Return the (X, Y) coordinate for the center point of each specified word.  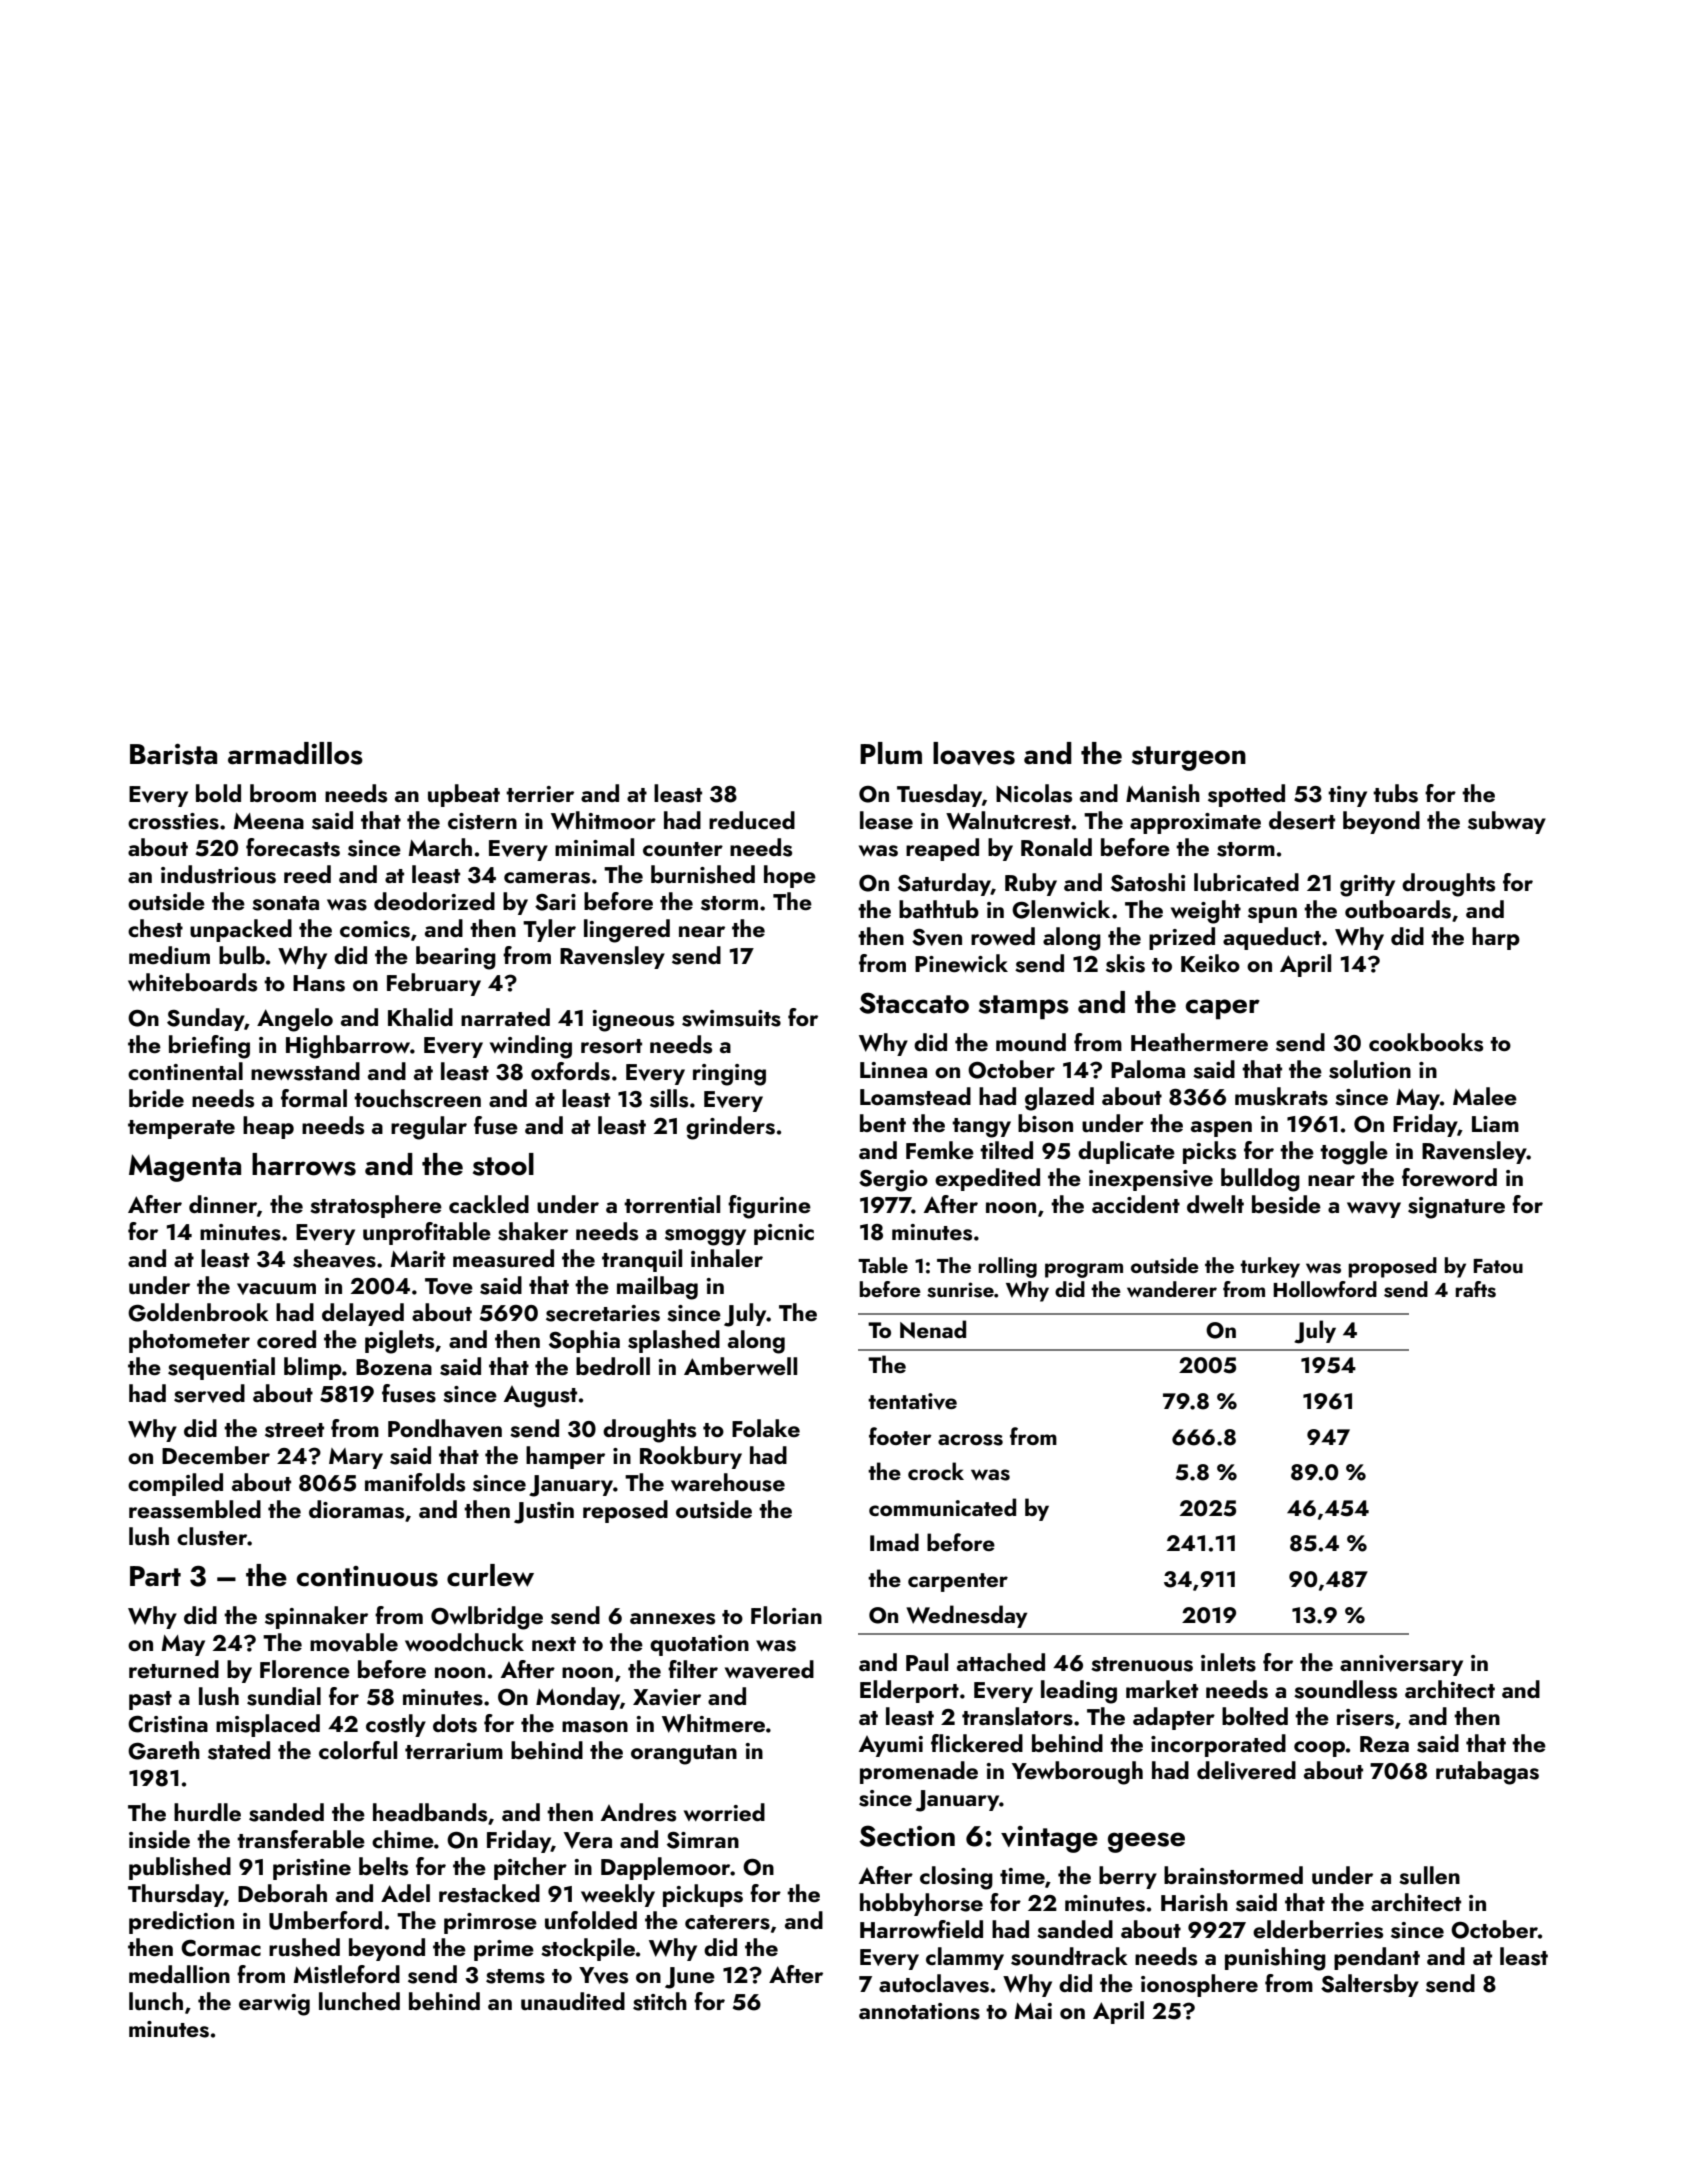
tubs (1395, 793)
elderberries (1318, 1929)
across (970, 1440)
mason (595, 1727)
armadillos (295, 753)
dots (455, 1723)
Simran (703, 1840)
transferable (301, 1839)
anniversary (1401, 1665)
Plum (891, 753)
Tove (449, 1286)
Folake (766, 1428)
